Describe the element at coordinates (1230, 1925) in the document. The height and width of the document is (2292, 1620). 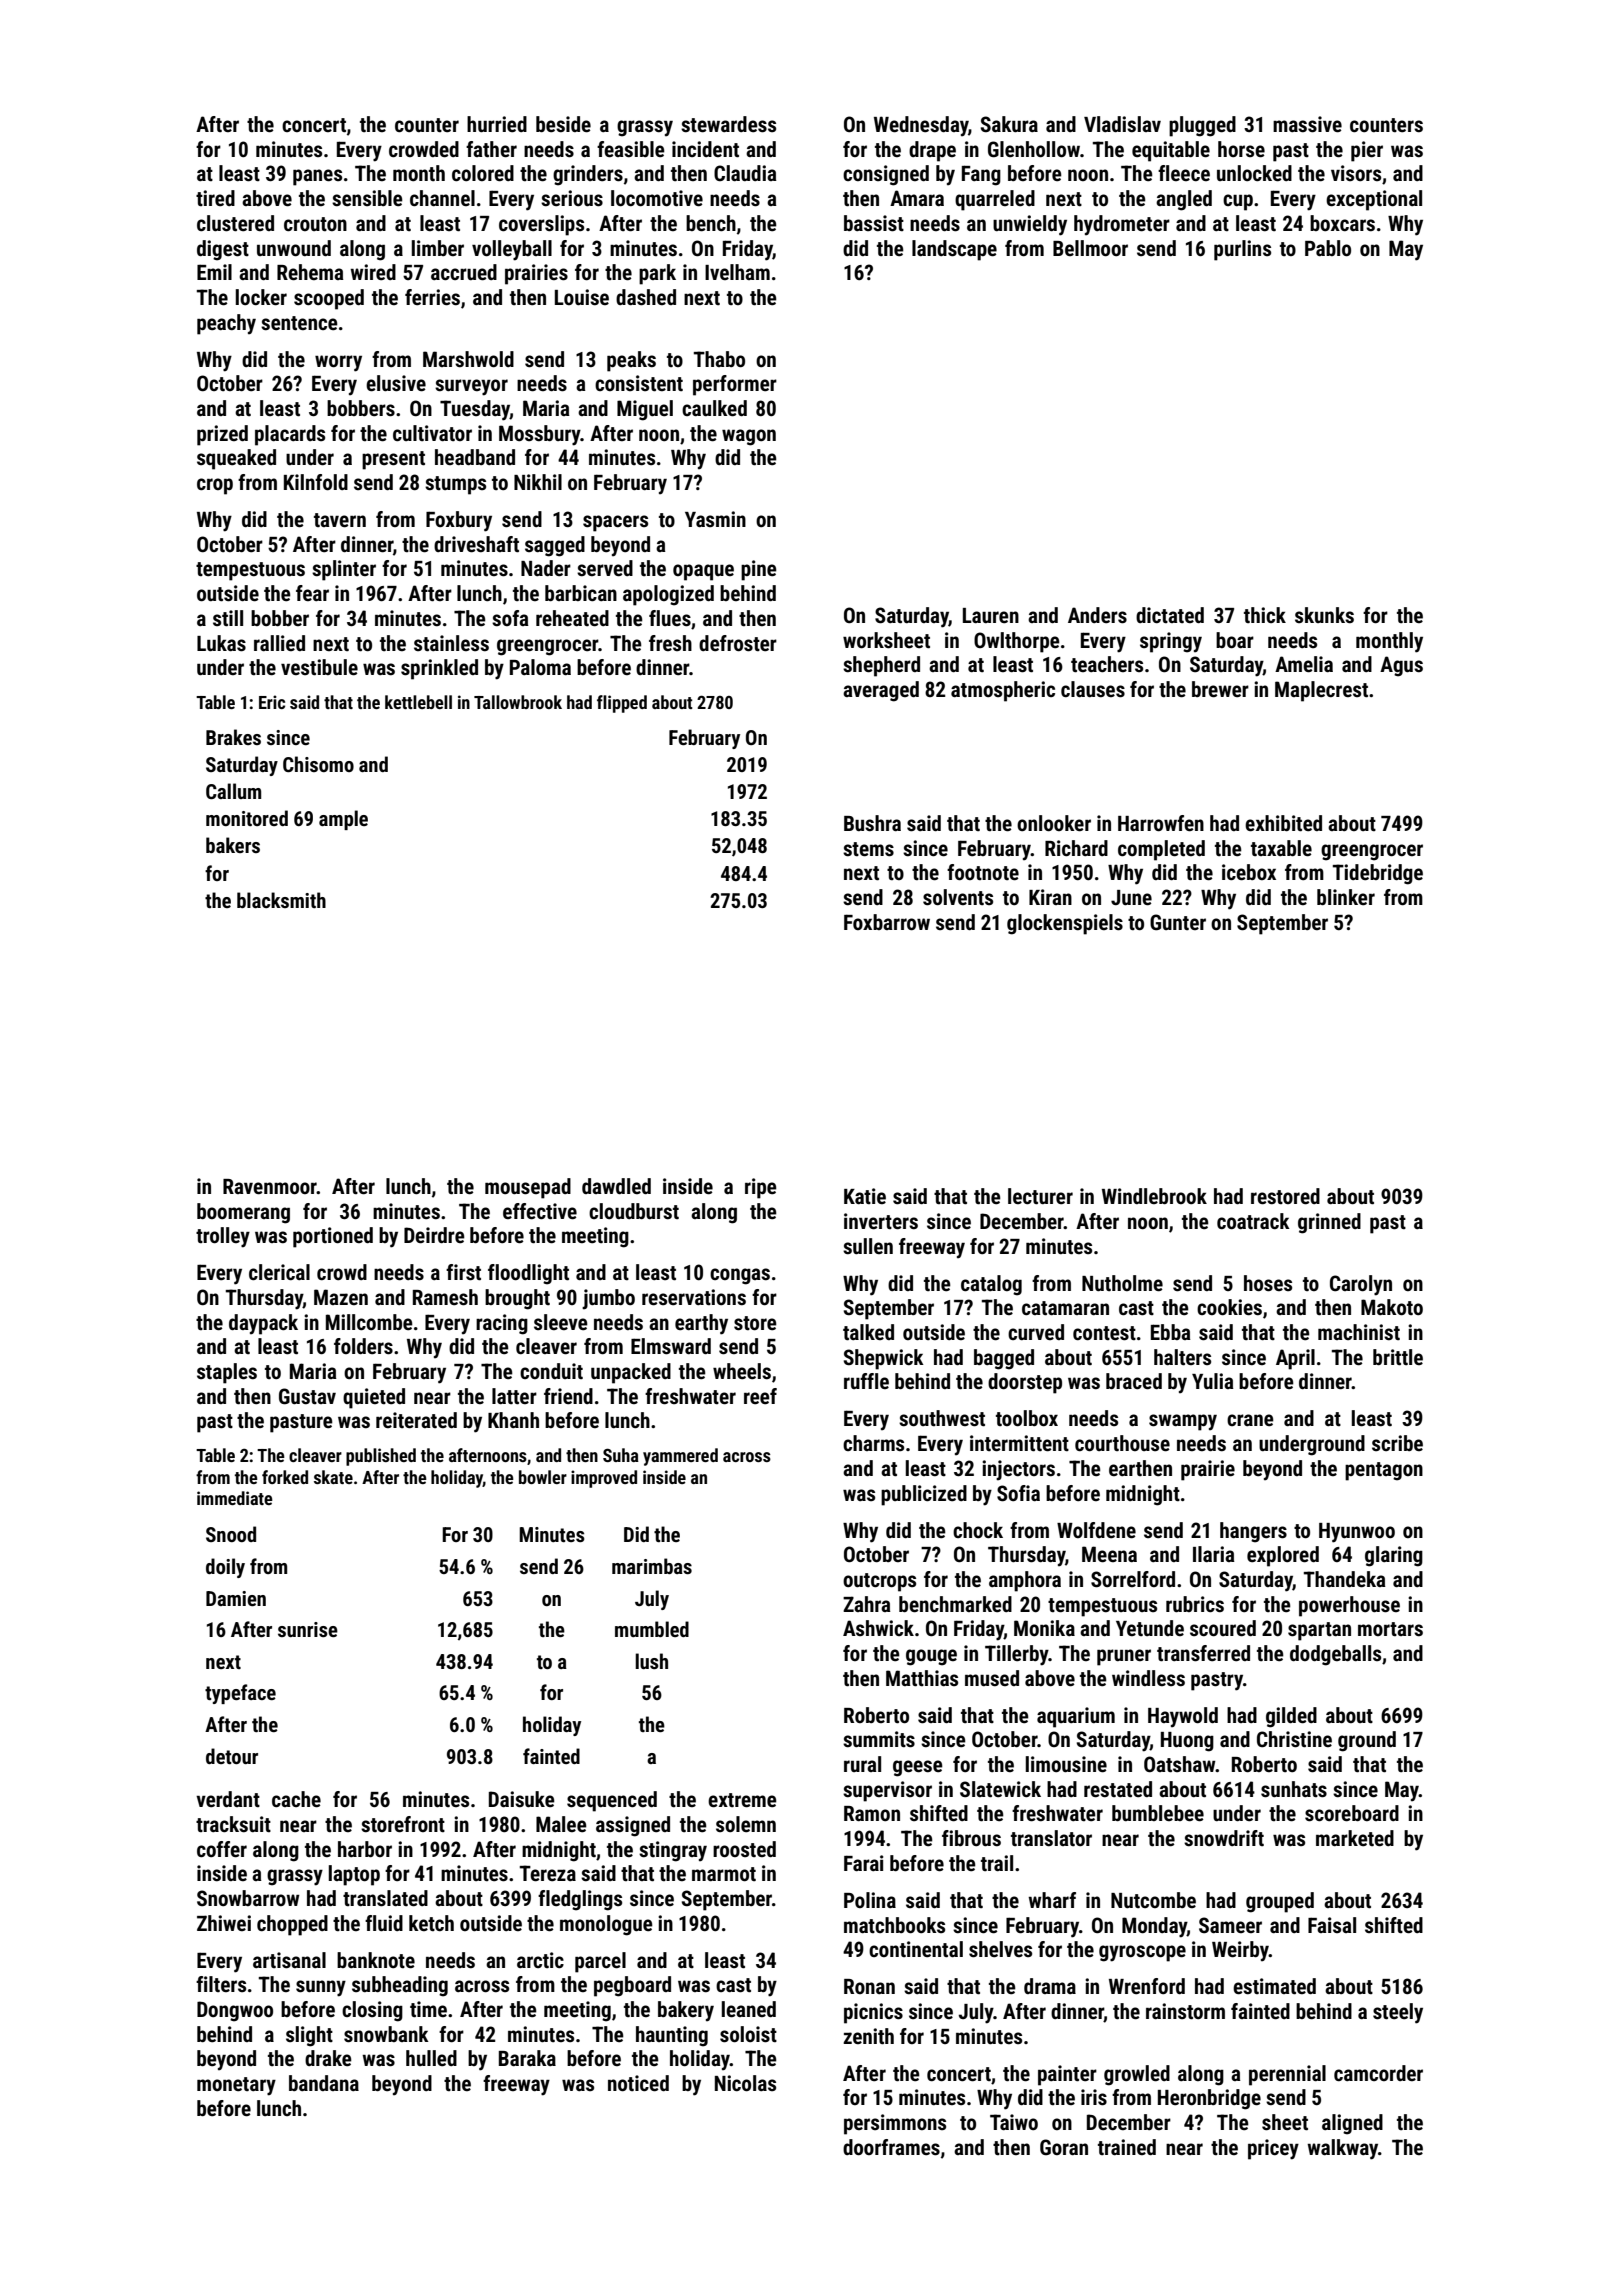
I see `Sameer` at that location.
